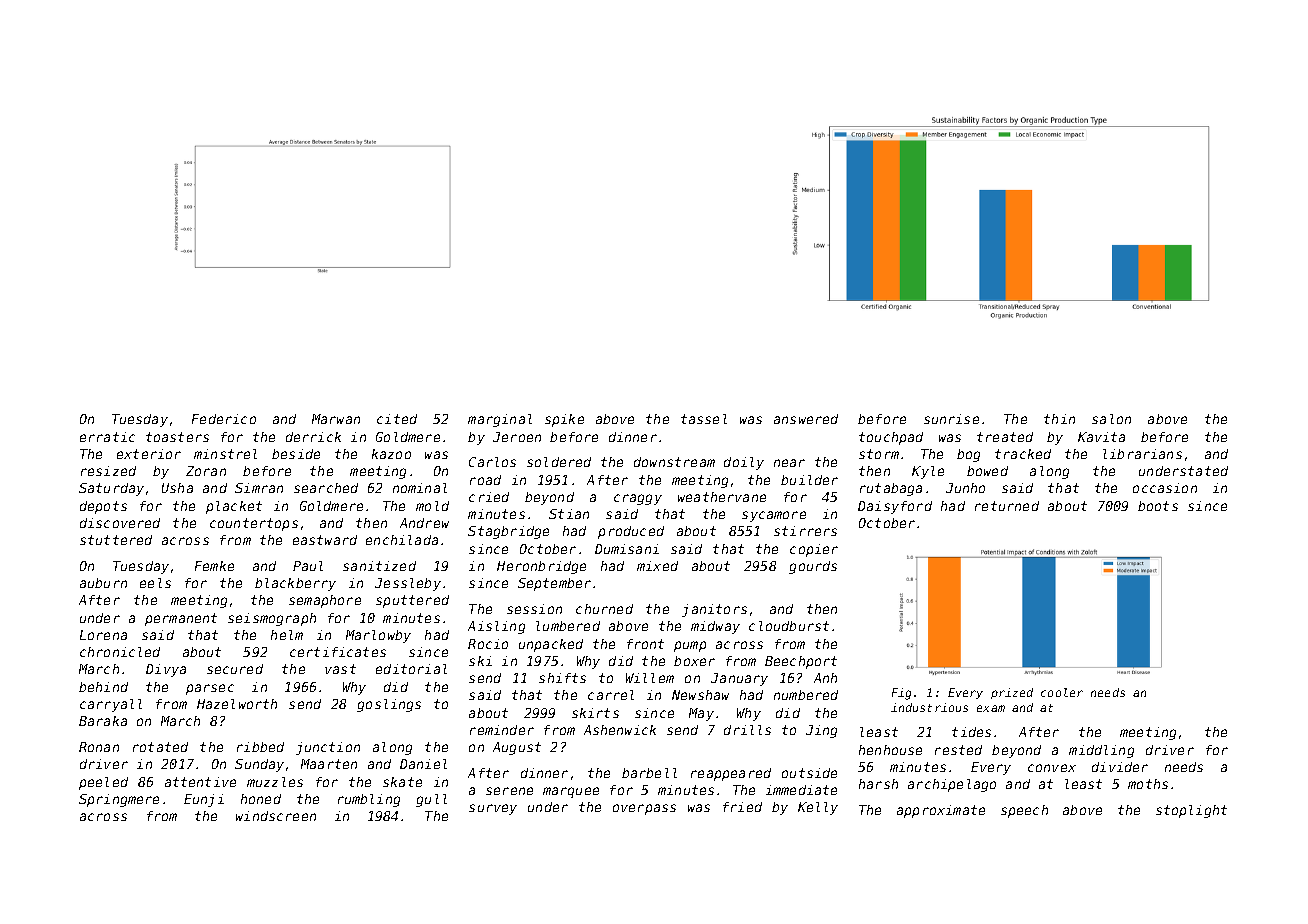 Image resolution: width=1308 pixels, height=924 pixels. What do you see at coordinates (423, 764) in the page?
I see `Daniel` at bounding box center [423, 764].
